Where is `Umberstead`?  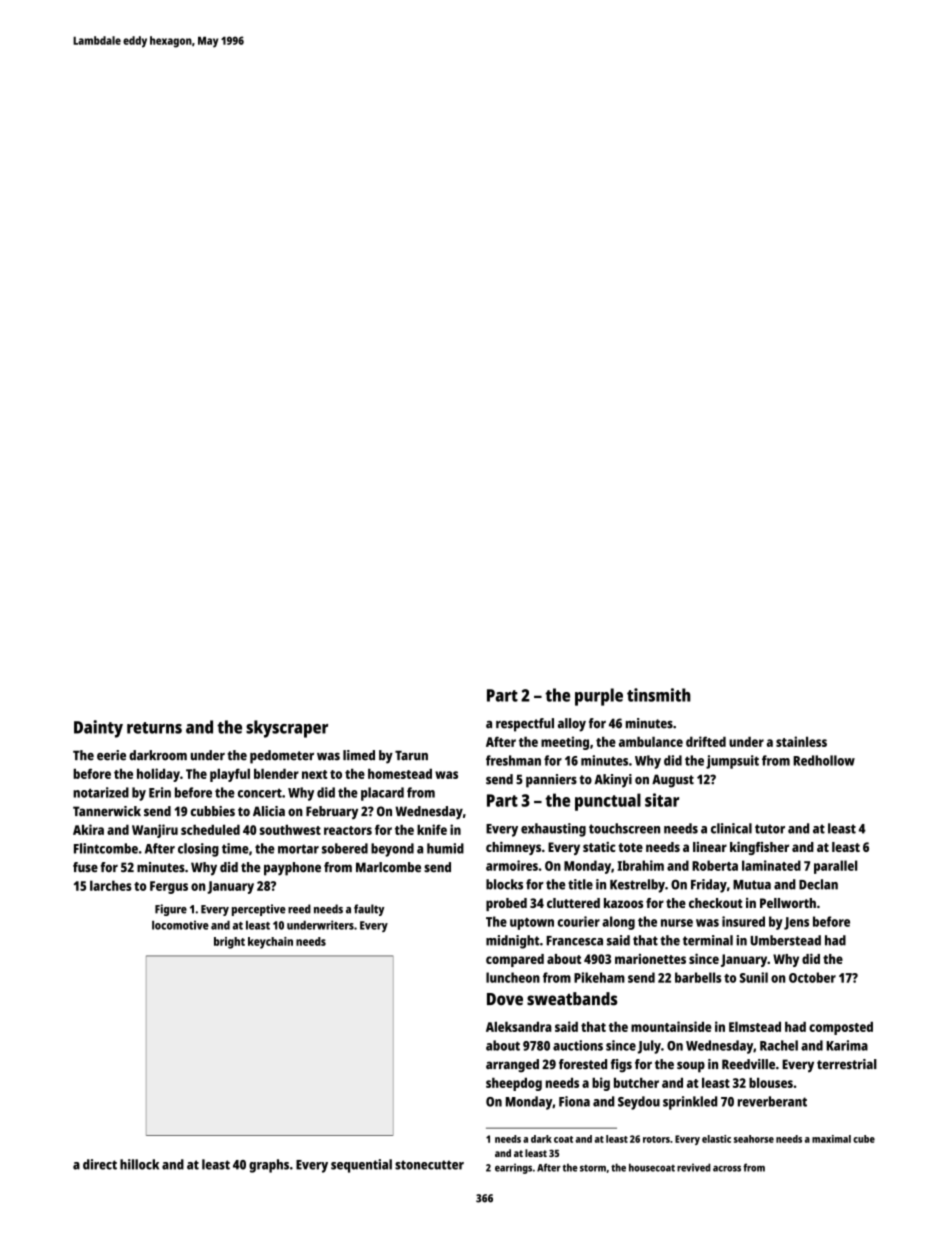
Umberstead is located at coordinates (785, 940).
